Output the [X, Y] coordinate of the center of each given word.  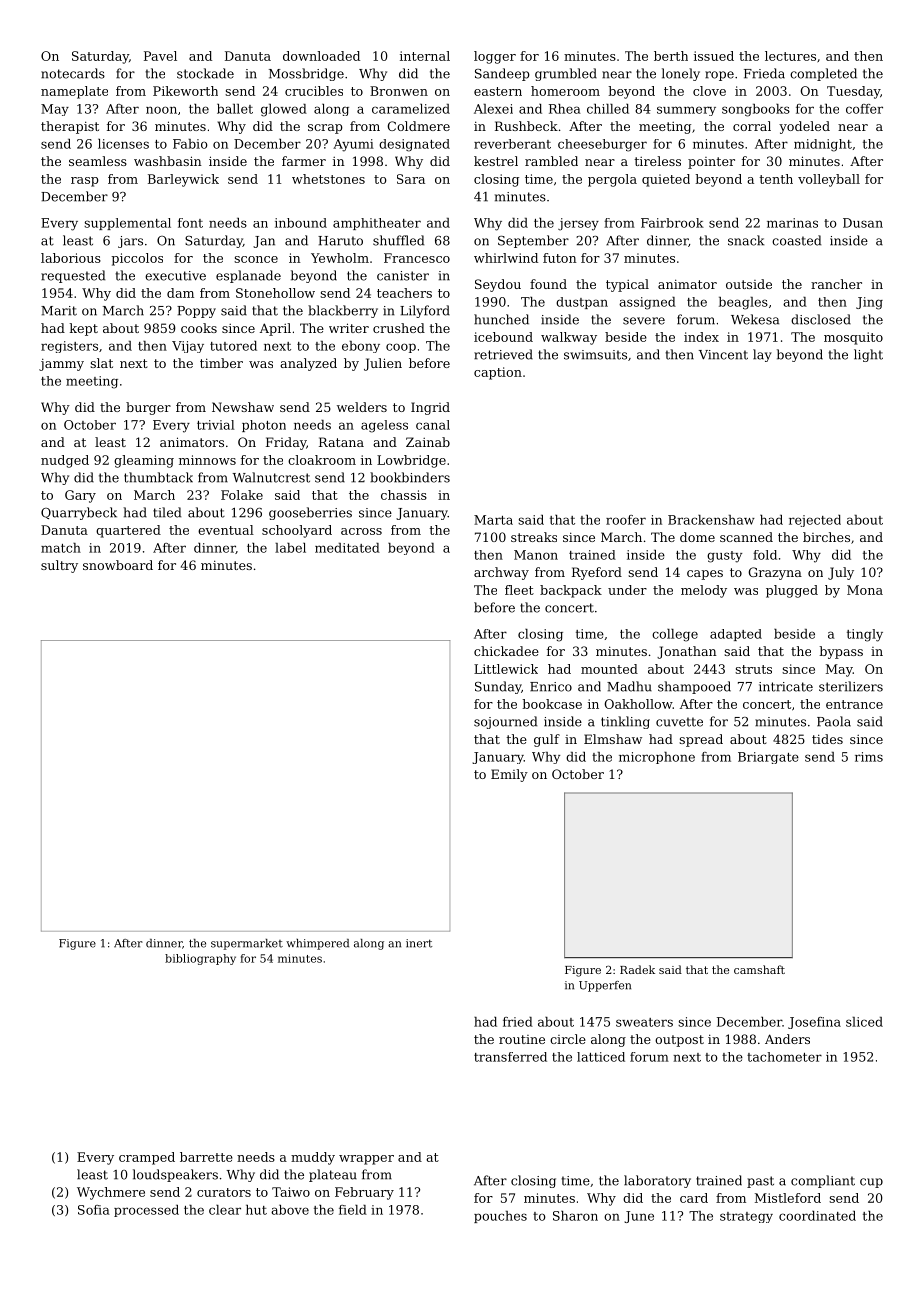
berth [671, 56]
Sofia [94, 1210]
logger [495, 57]
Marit [59, 311]
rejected [815, 521]
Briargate [768, 758]
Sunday [498, 687]
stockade [205, 73]
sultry [59, 566]
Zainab [428, 442]
